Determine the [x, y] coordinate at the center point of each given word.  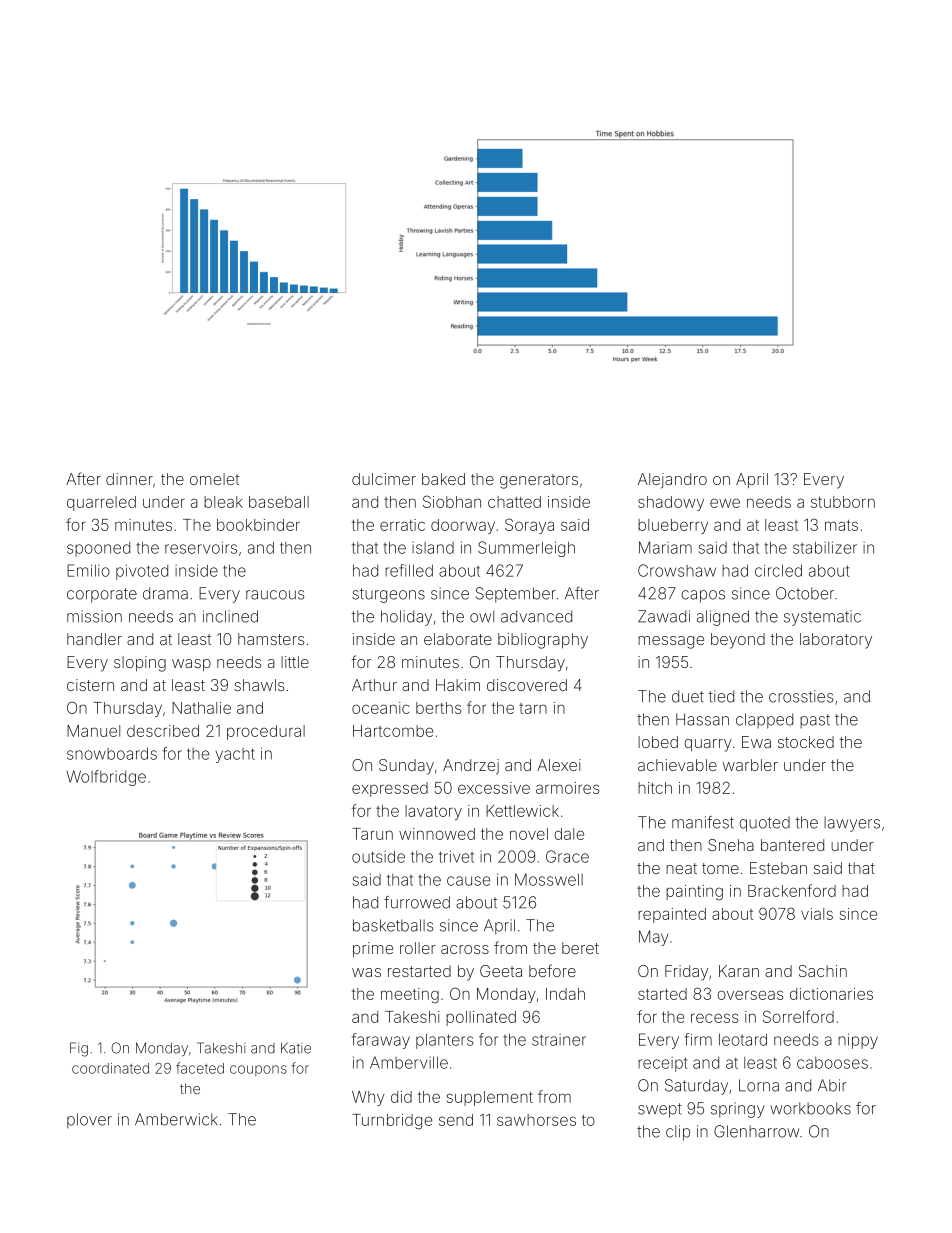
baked [443, 479]
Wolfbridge [106, 778]
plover [89, 1121]
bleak [223, 502]
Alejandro [672, 481]
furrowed [417, 902]
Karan [739, 971]
